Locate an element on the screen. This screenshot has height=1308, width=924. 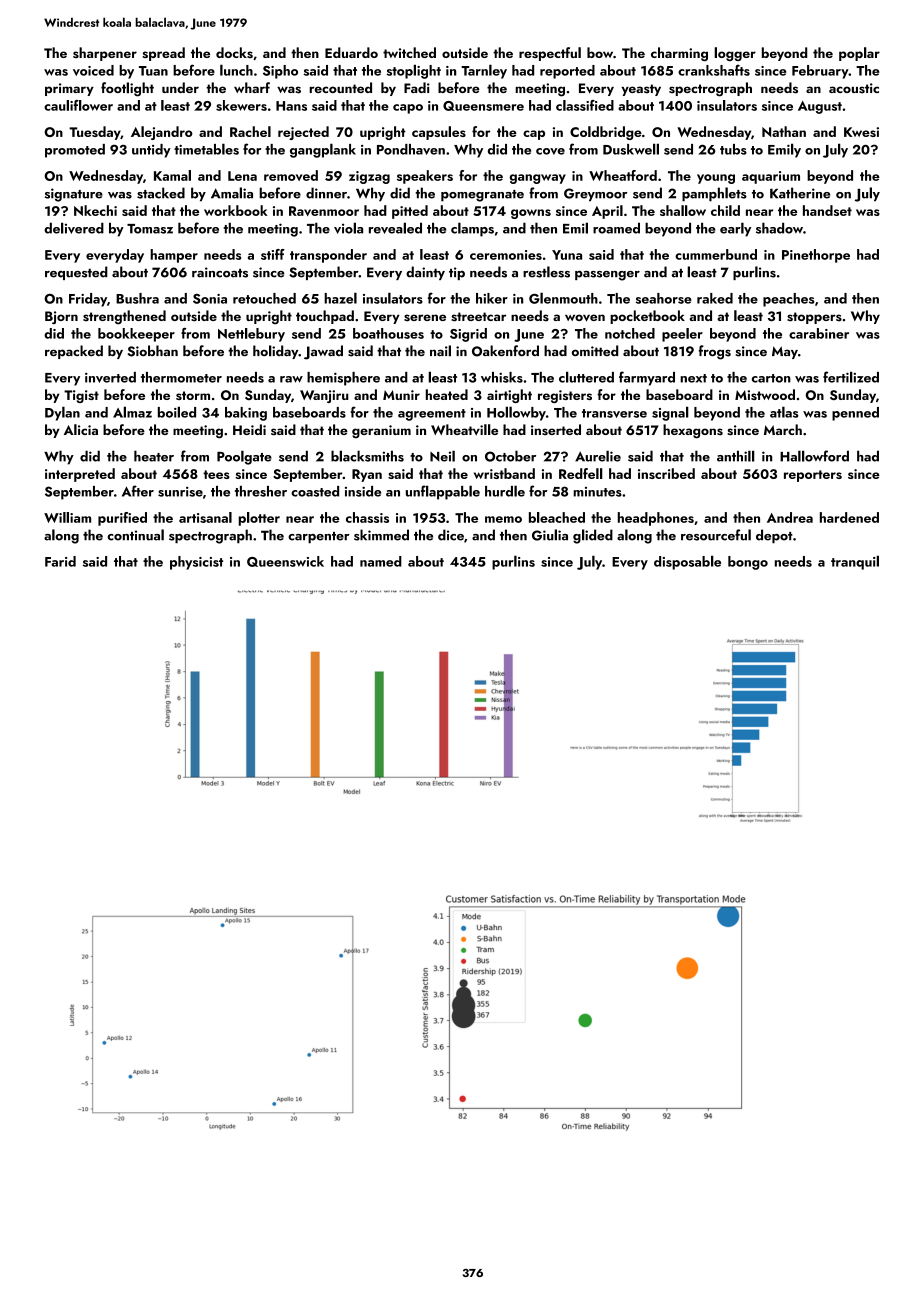
interpreted is located at coordinates (80, 475).
